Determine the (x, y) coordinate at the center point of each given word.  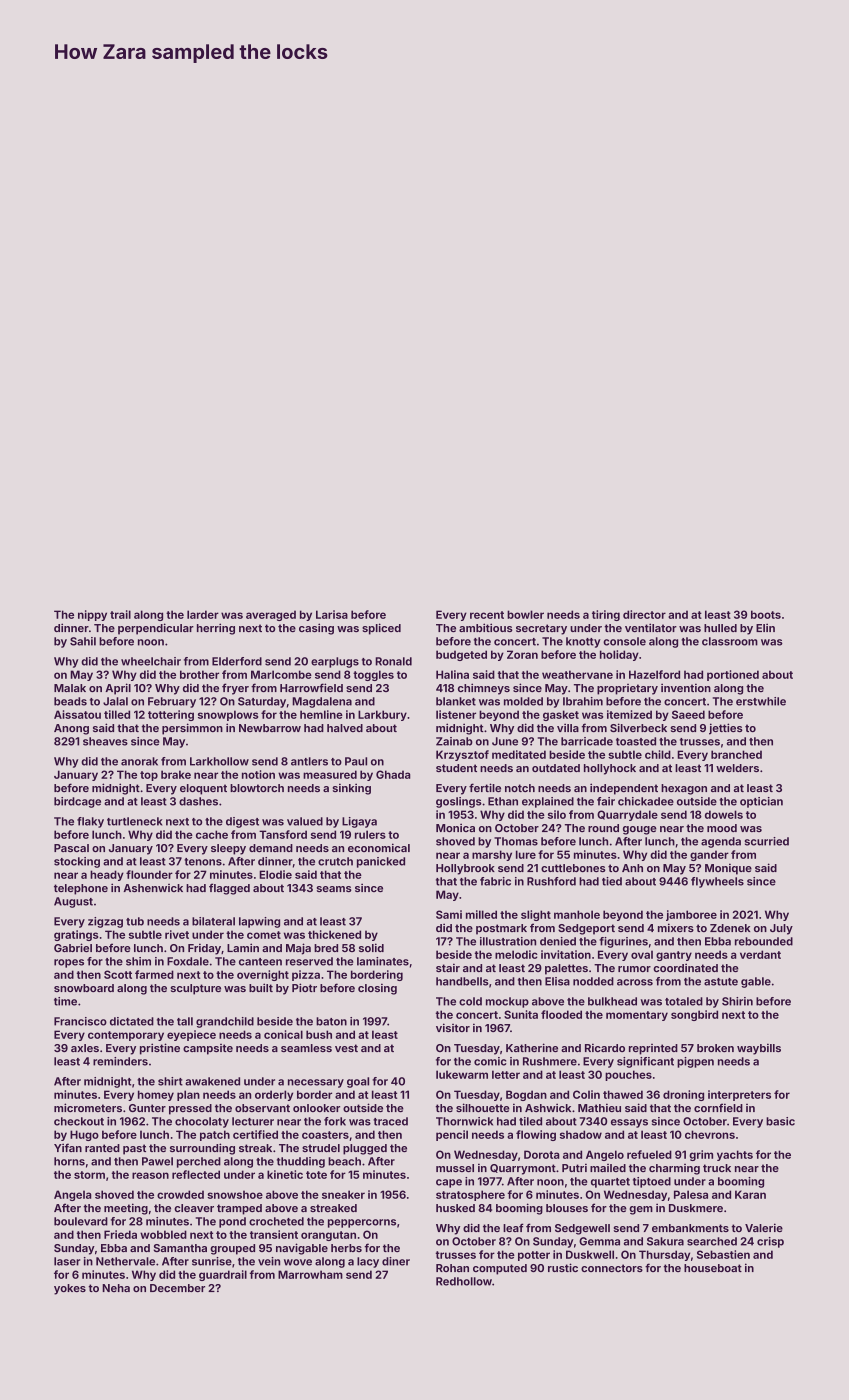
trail (120, 614)
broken (715, 1048)
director (644, 614)
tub (135, 921)
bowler (525, 614)
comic (490, 1061)
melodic (516, 954)
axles (85, 1048)
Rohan (452, 1268)
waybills (759, 1049)
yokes (70, 1289)
